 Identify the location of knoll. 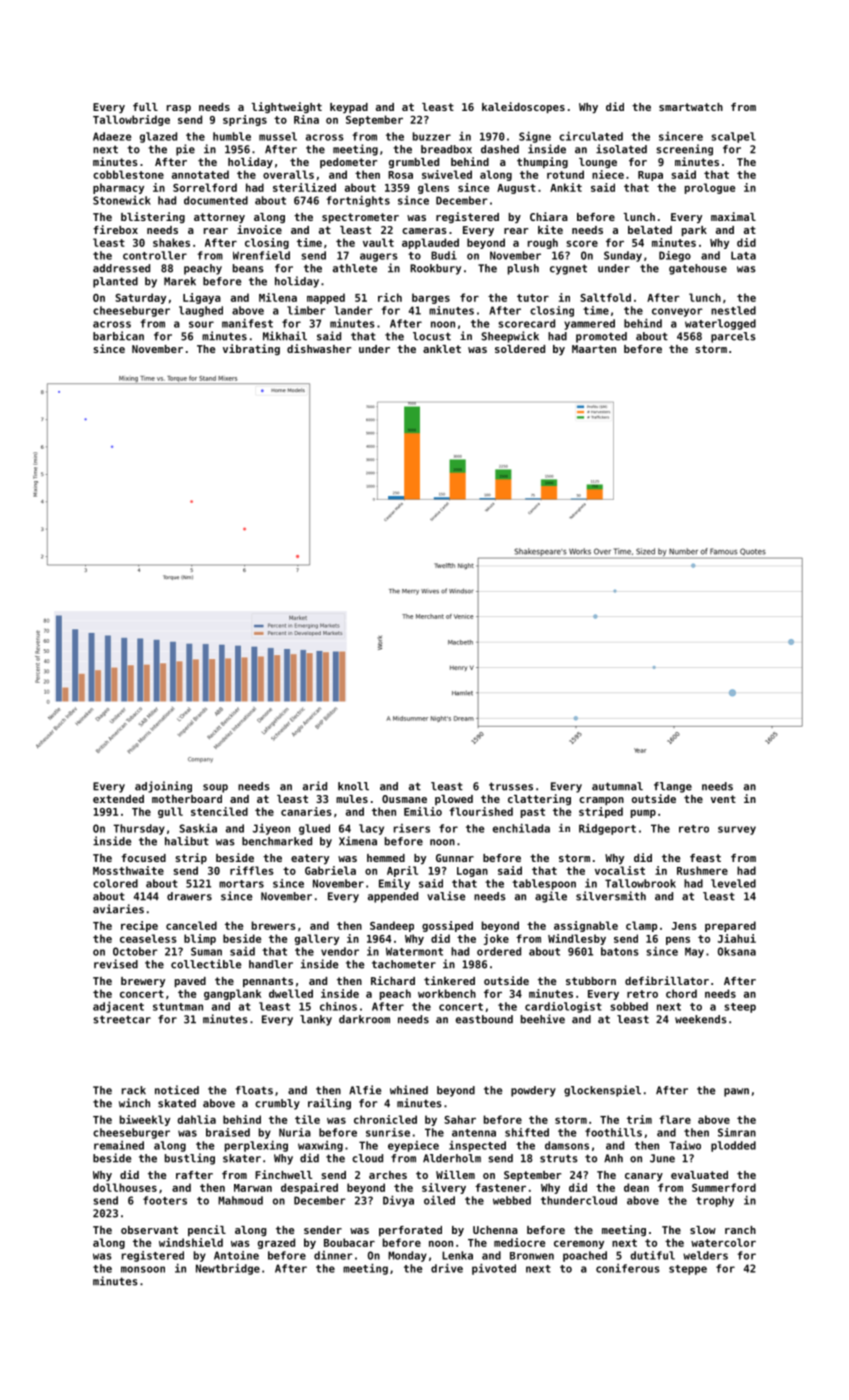
(353, 786).
